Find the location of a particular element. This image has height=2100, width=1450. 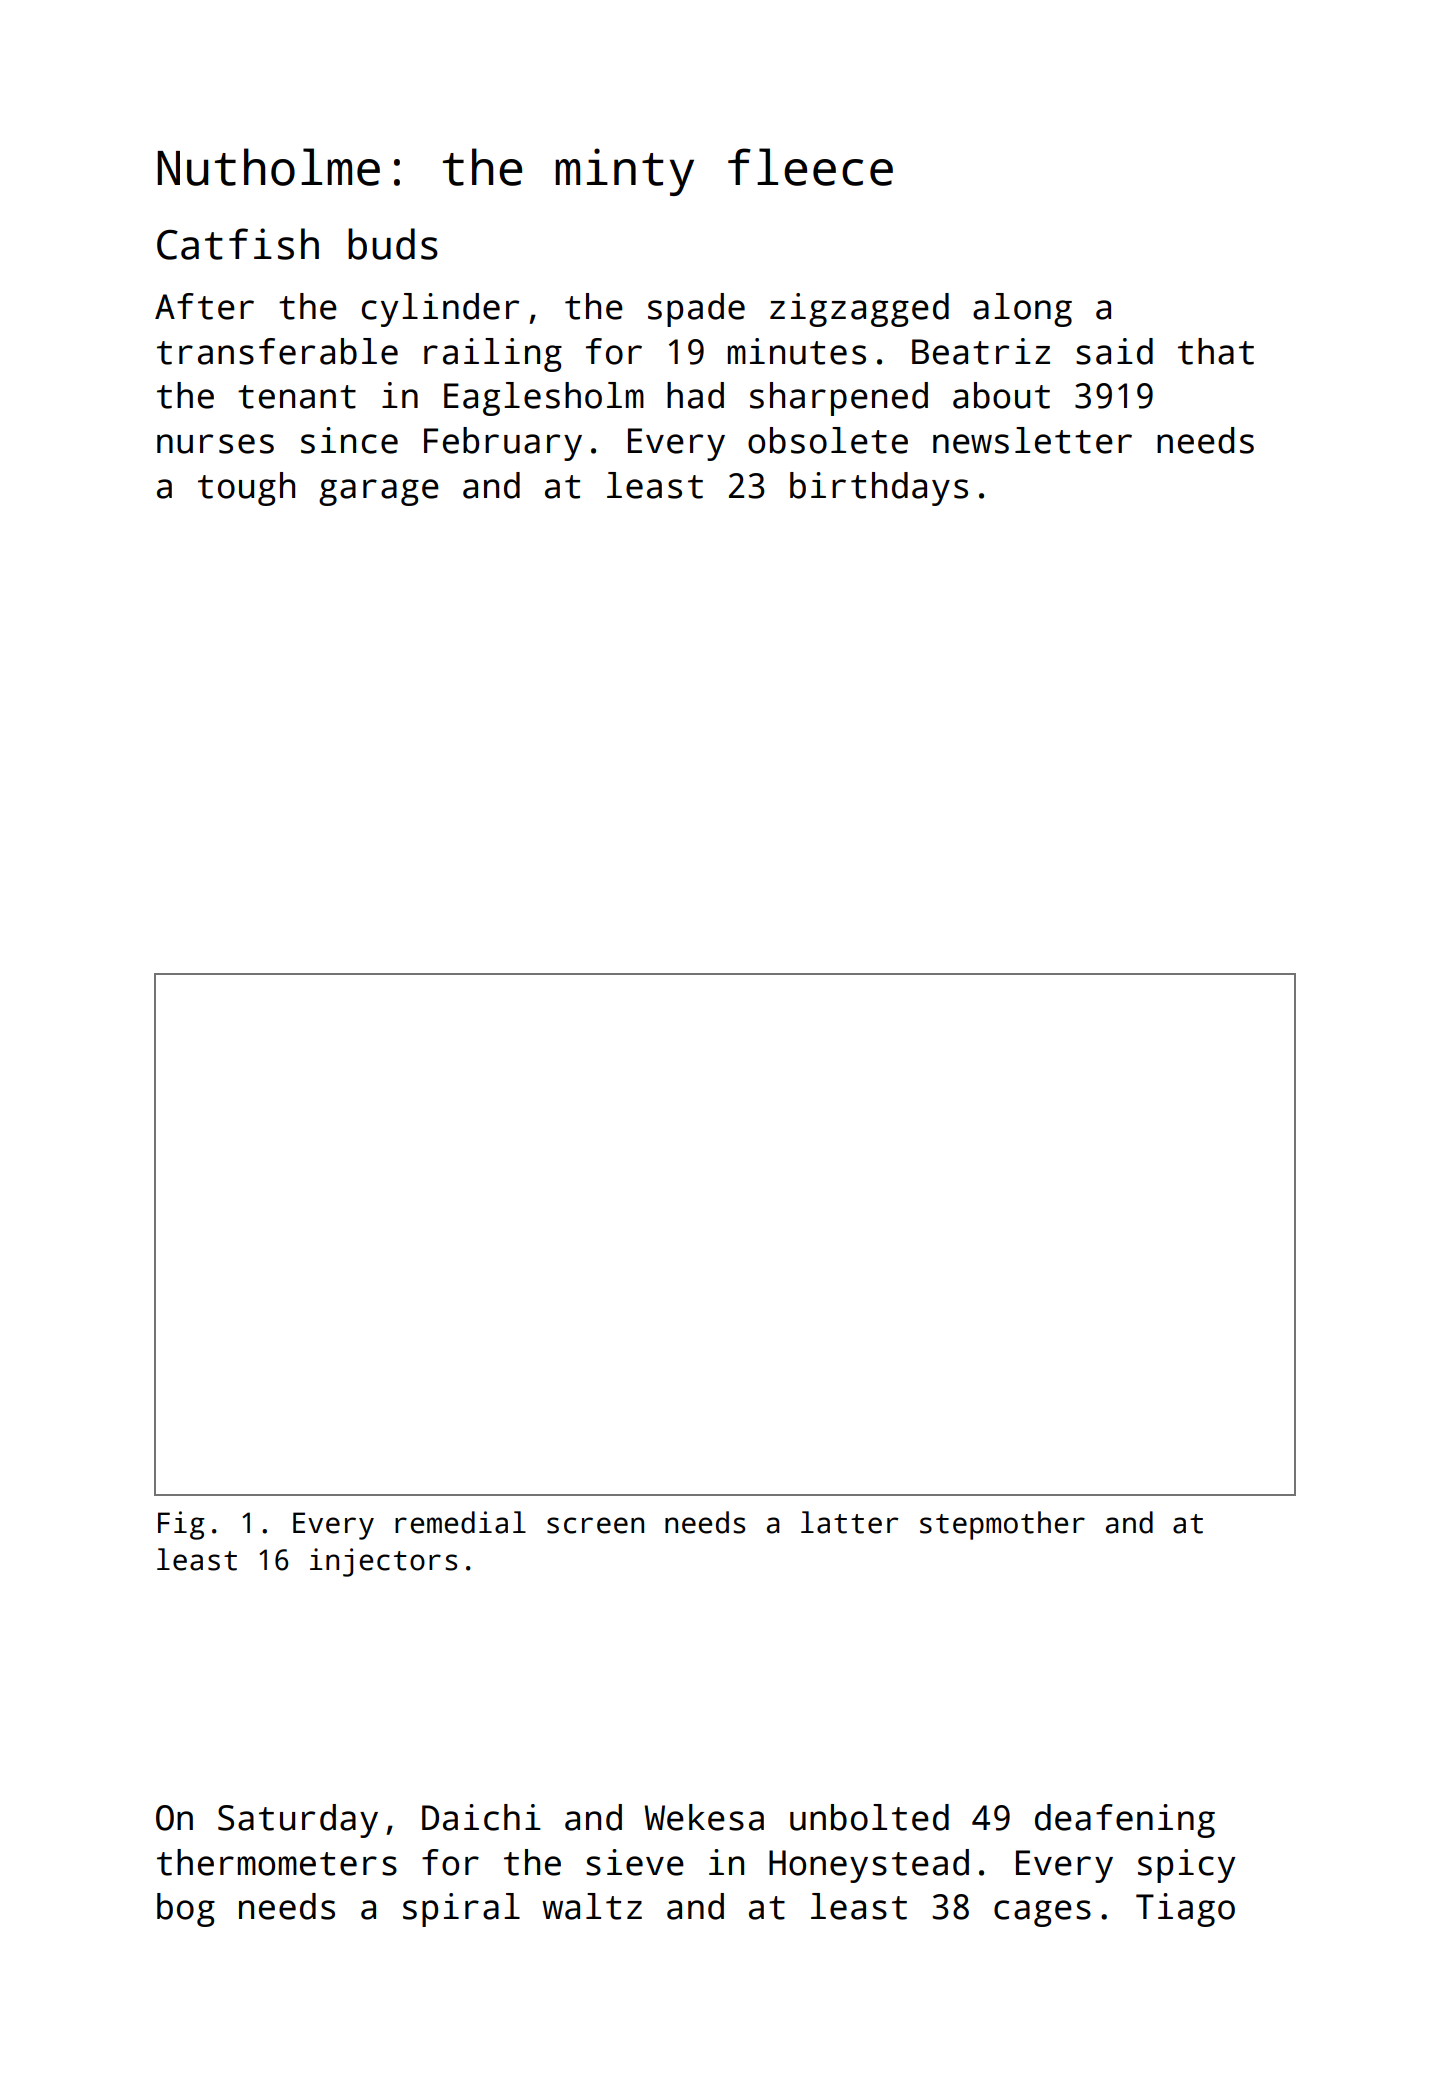

Eaglesholm is located at coordinates (544, 399).
